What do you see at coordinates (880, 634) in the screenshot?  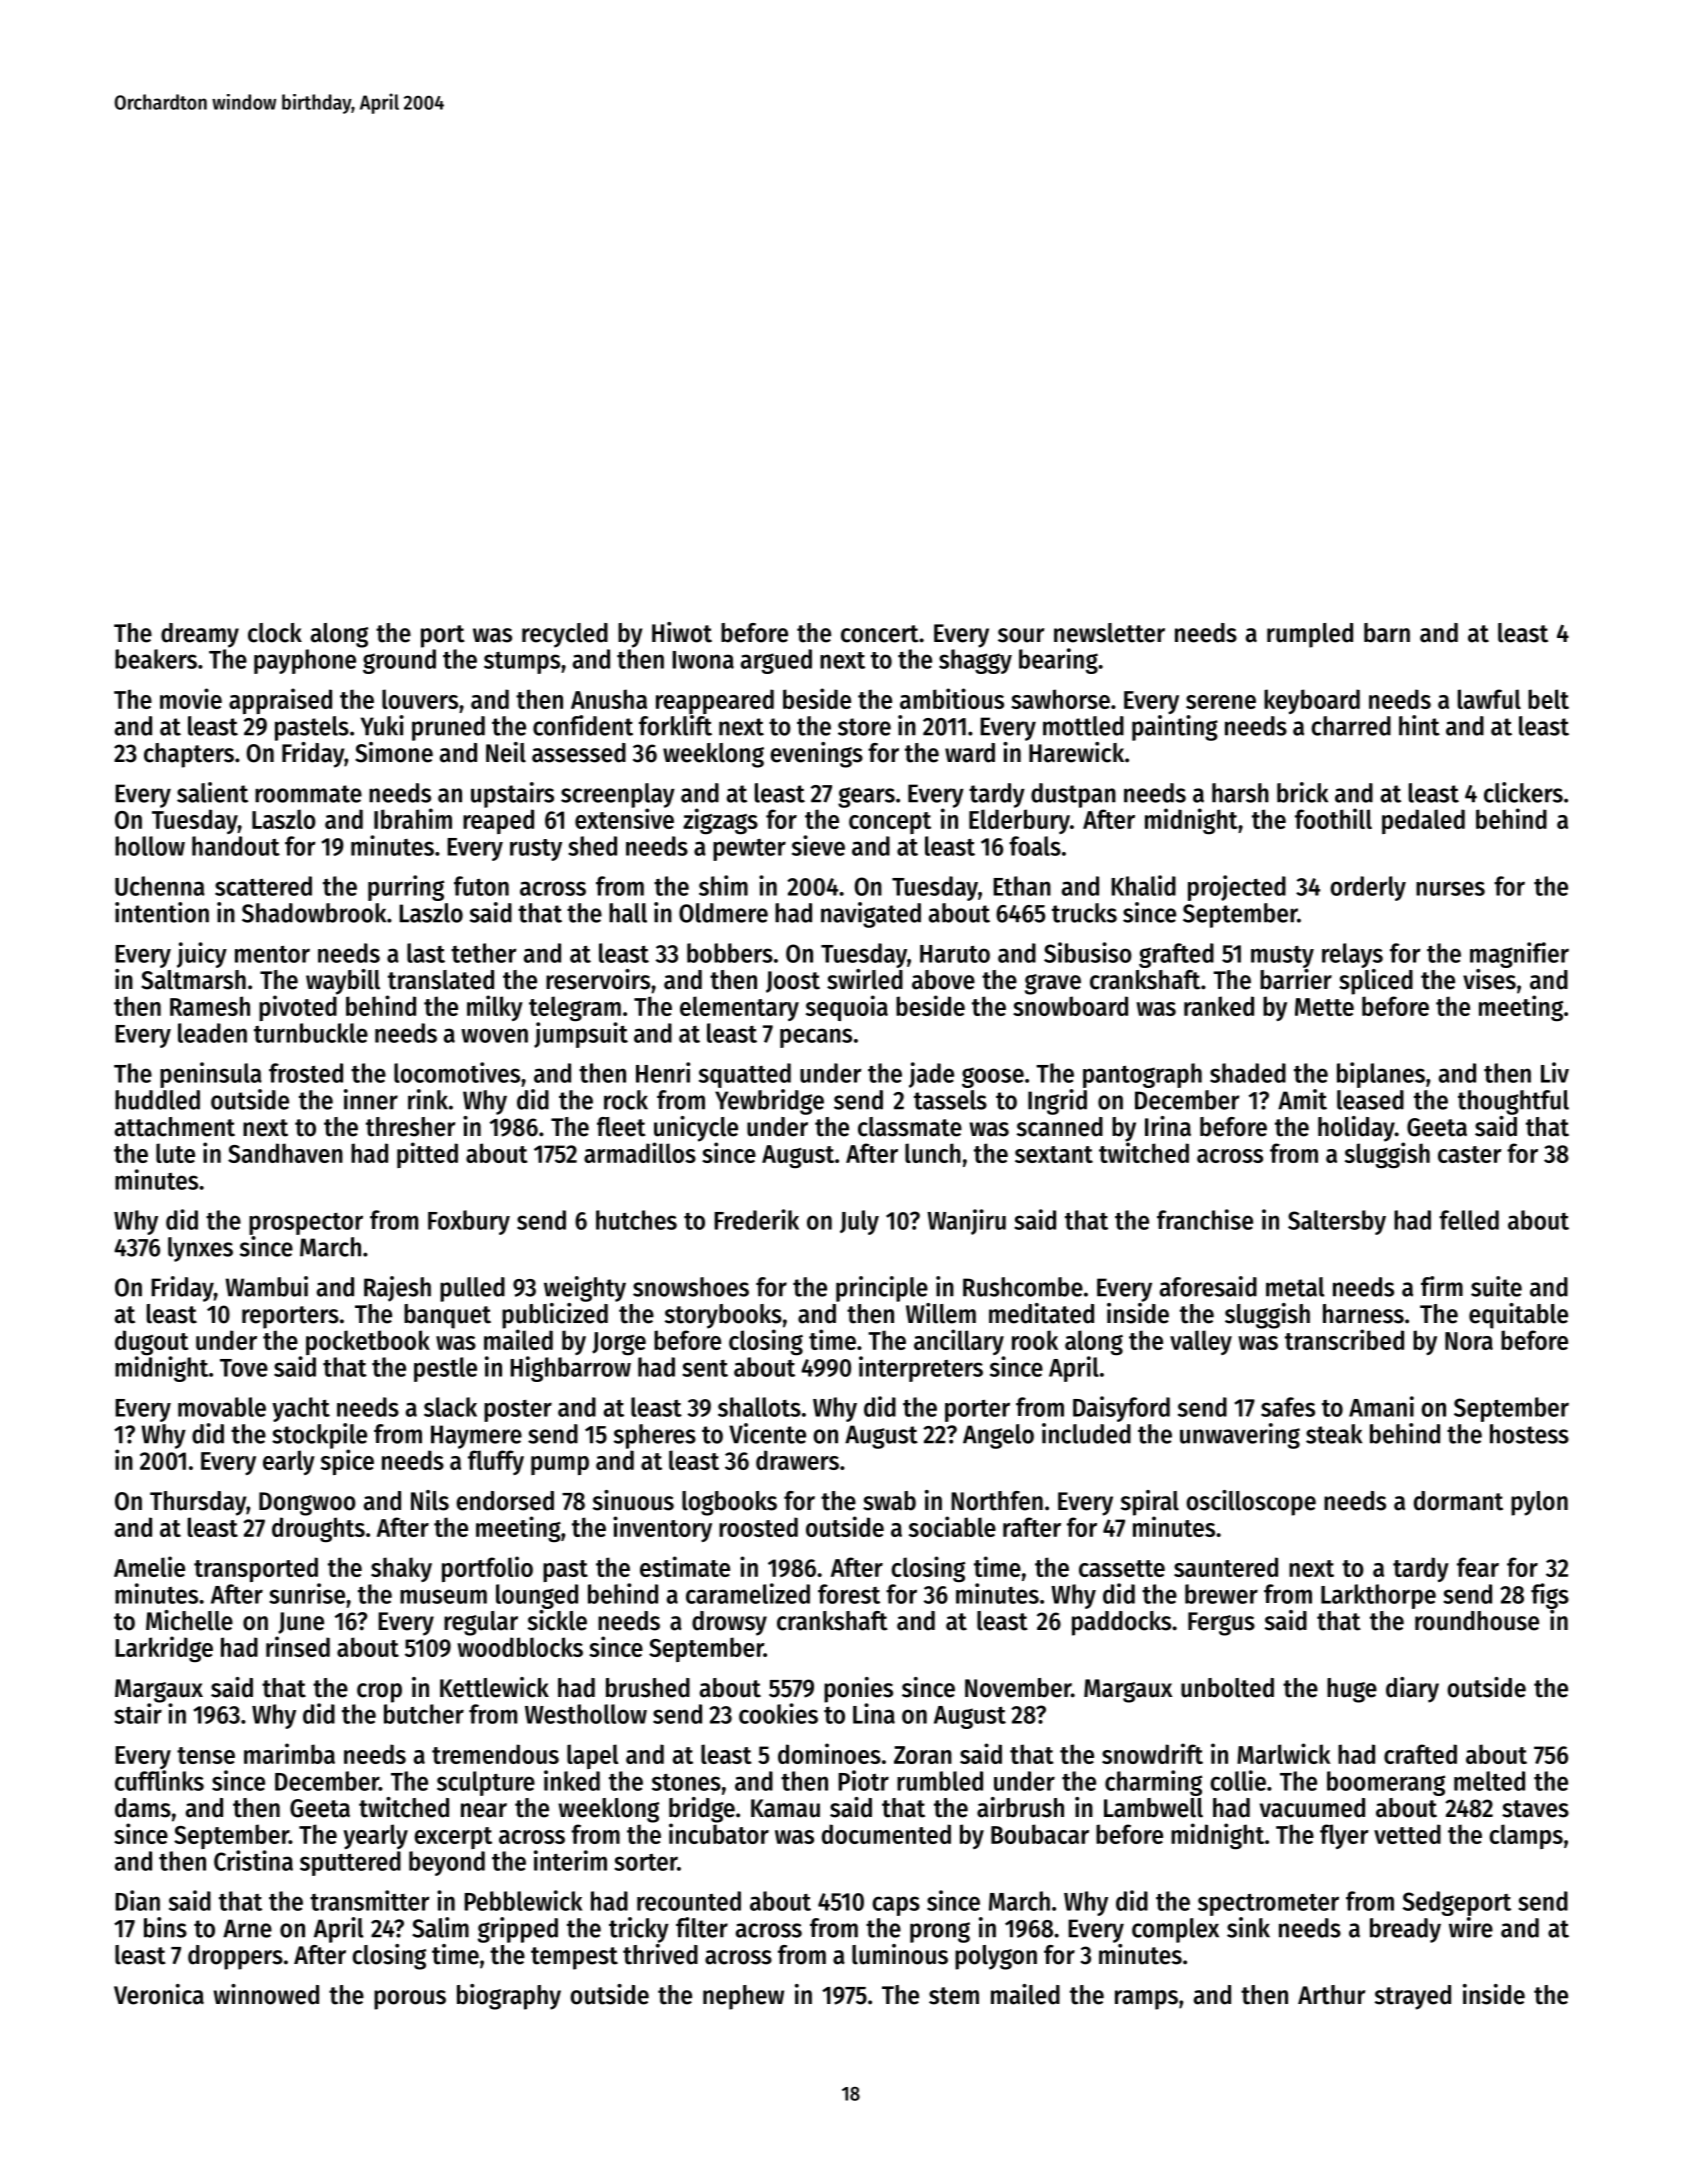 I see `concert` at bounding box center [880, 634].
